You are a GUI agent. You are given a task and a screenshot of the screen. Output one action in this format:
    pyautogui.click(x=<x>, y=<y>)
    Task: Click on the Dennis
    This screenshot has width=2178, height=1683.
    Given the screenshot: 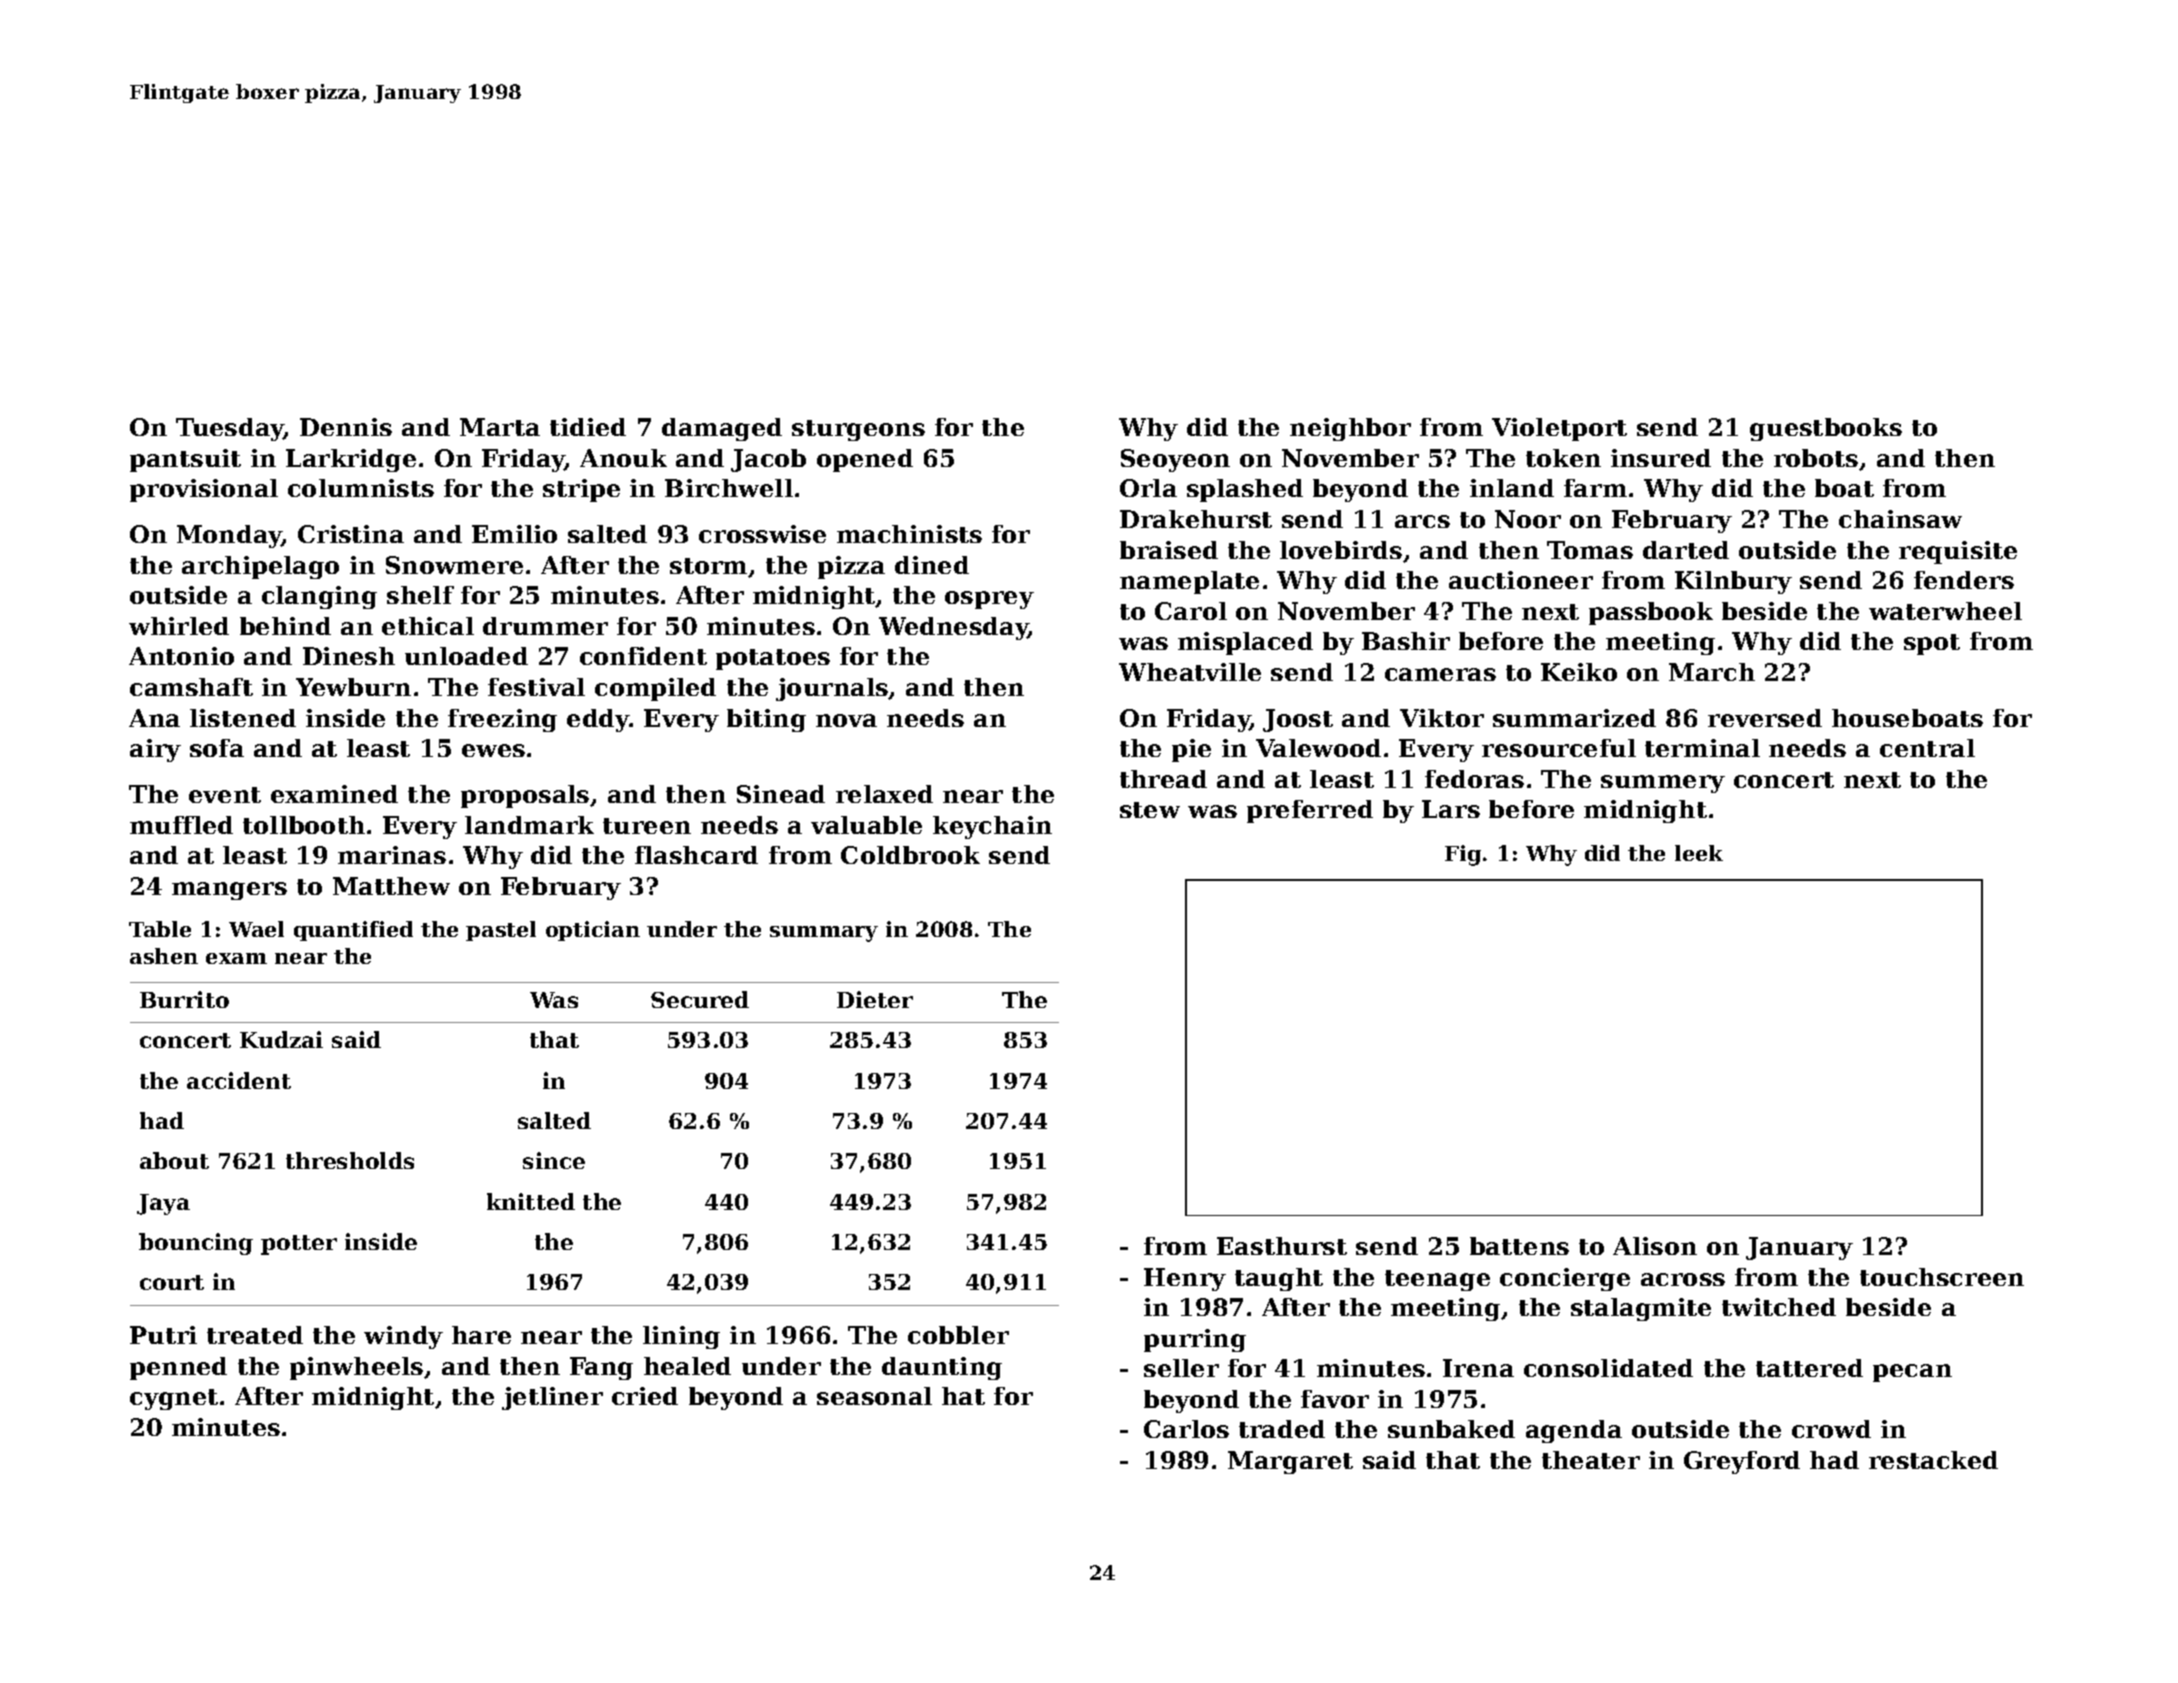 What is the action you would take?
    pyautogui.click(x=346, y=427)
